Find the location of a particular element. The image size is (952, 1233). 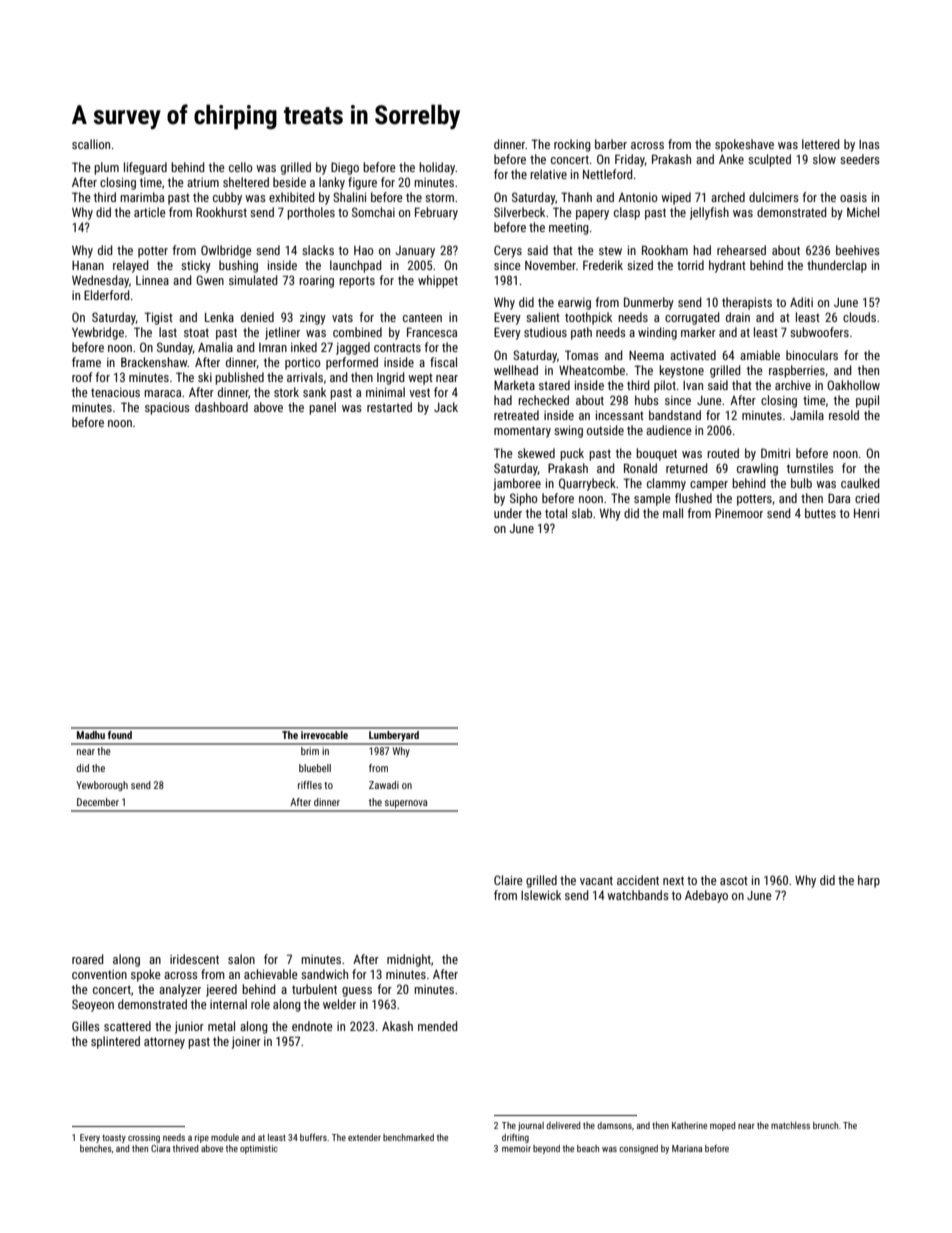

buttes is located at coordinates (820, 513).
